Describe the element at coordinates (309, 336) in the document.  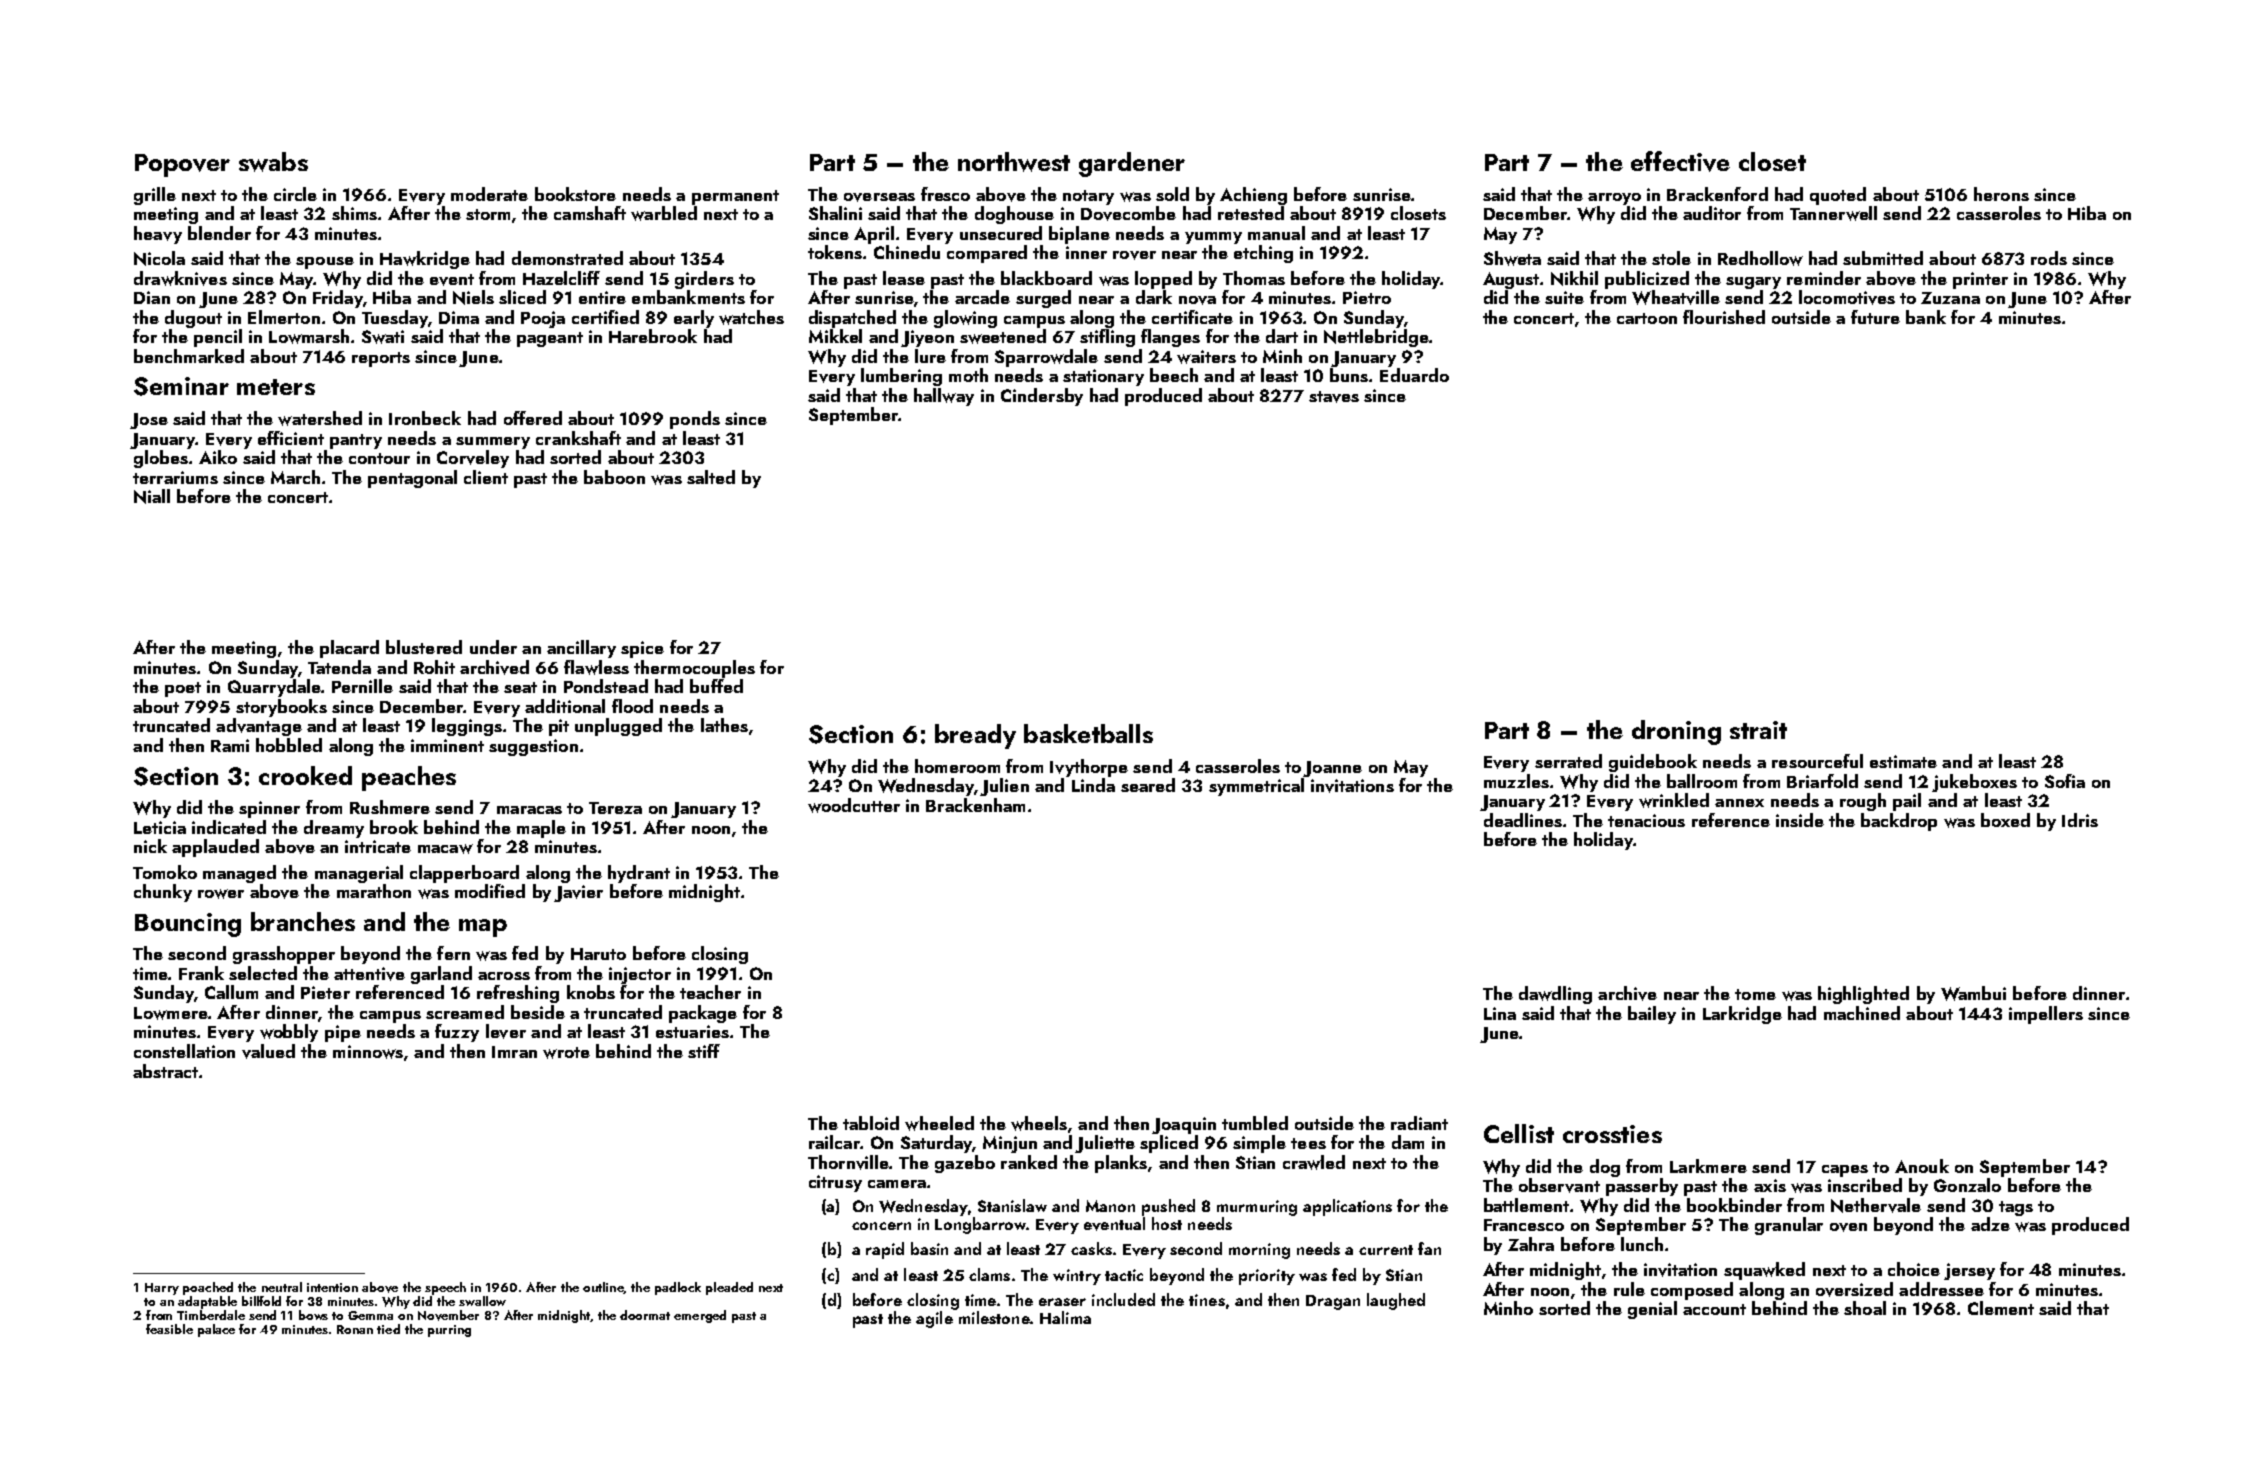
I see `Lowmarsh` at that location.
